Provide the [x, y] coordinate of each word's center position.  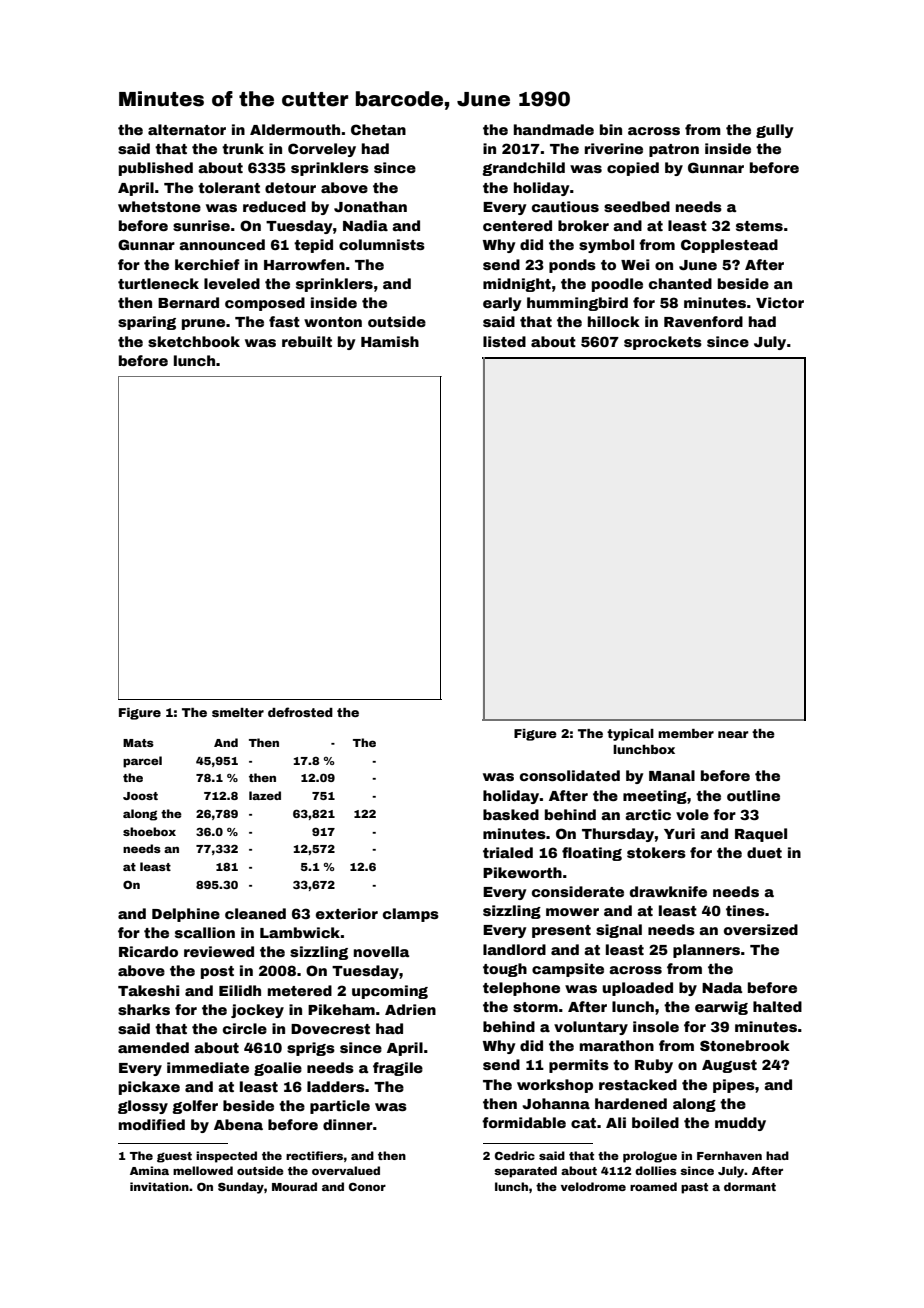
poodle [617, 285]
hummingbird [577, 304]
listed [504, 341]
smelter [238, 712]
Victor [780, 302]
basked [511, 814]
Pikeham [341, 1009]
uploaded [637, 989]
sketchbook [194, 341]
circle [245, 1028]
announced [222, 244]
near [733, 734]
